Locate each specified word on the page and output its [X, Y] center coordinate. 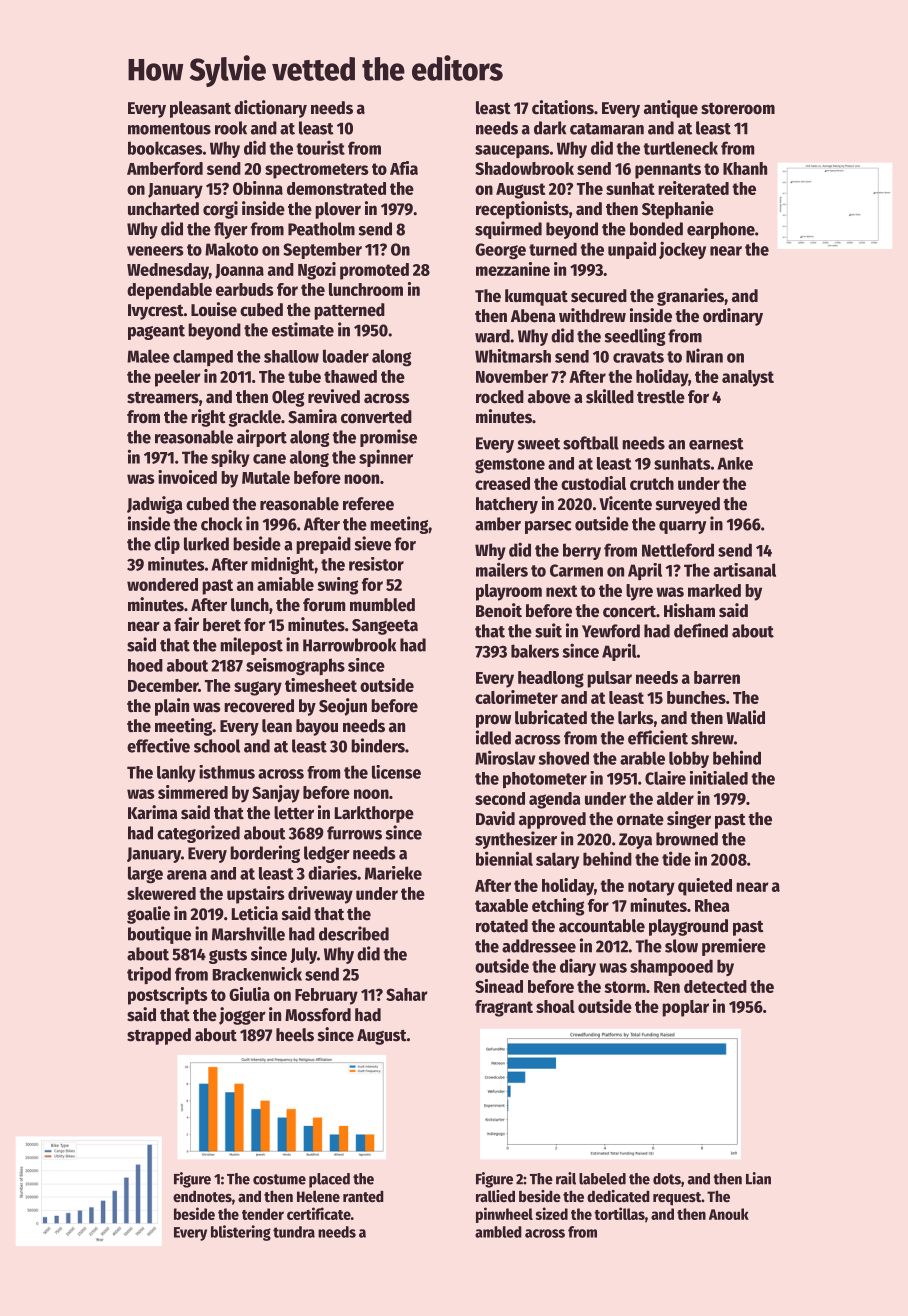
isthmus [227, 772]
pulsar [609, 679]
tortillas [619, 1213]
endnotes [202, 1196]
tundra [294, 1232]
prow [493, 721]
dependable [169, 291]
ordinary [733, 317]
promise [388, 438]
